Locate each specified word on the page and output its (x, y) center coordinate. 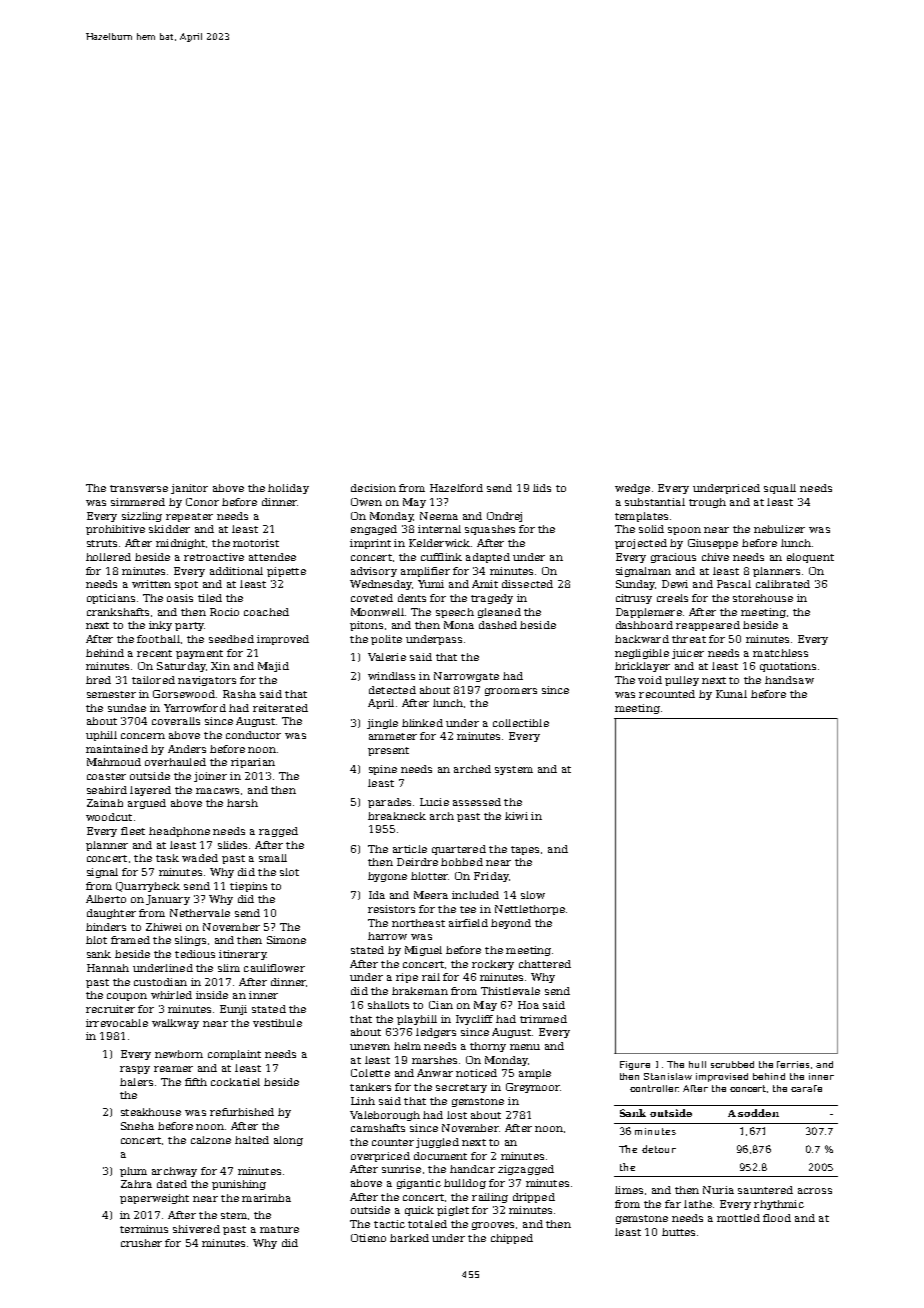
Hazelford (456, 488)
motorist (256, 543)
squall (780, 489)
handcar (472, 1169)
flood (777, 1218)
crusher (141, 1243)
